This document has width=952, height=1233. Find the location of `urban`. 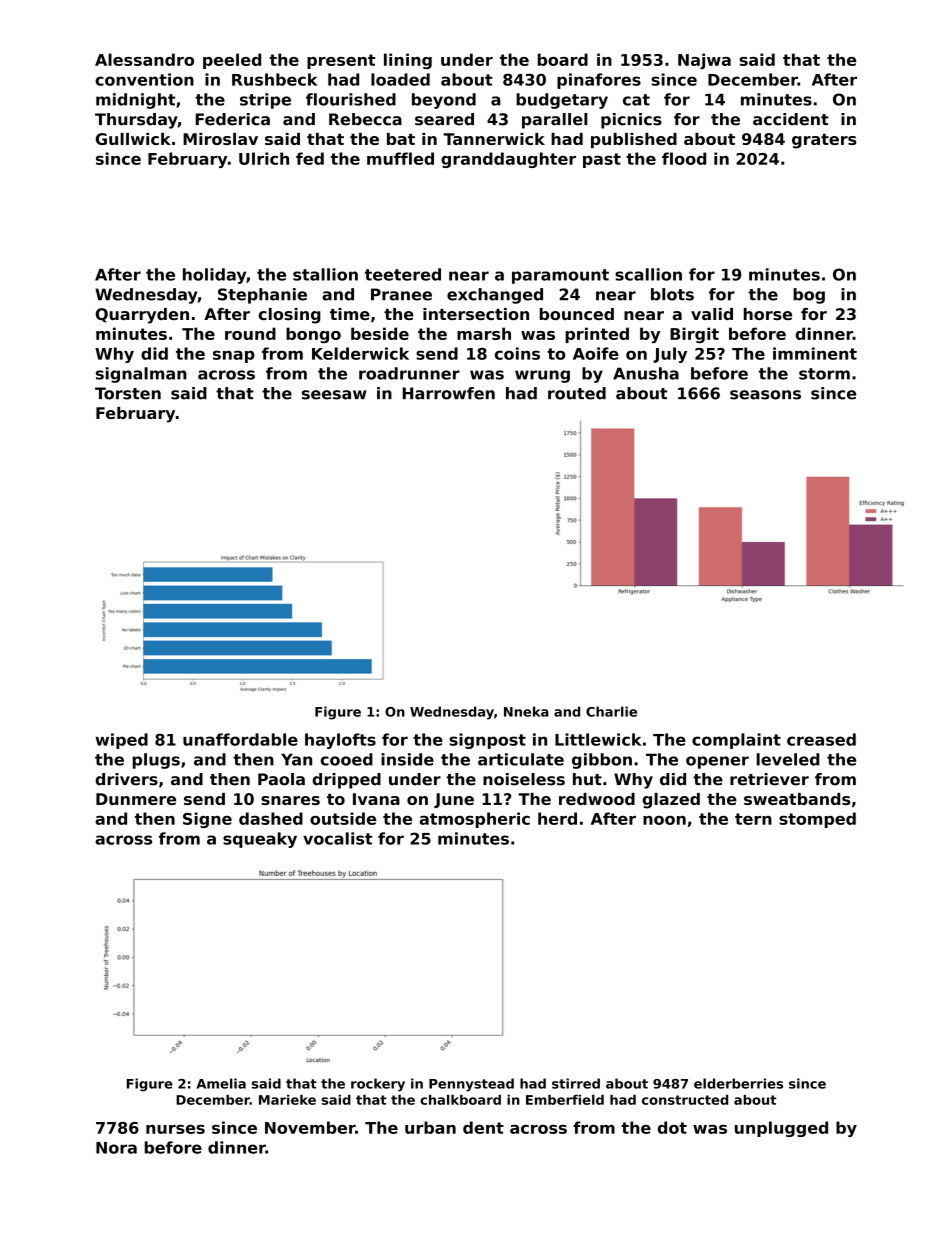

urban is located at coordinates (430, 1127).
